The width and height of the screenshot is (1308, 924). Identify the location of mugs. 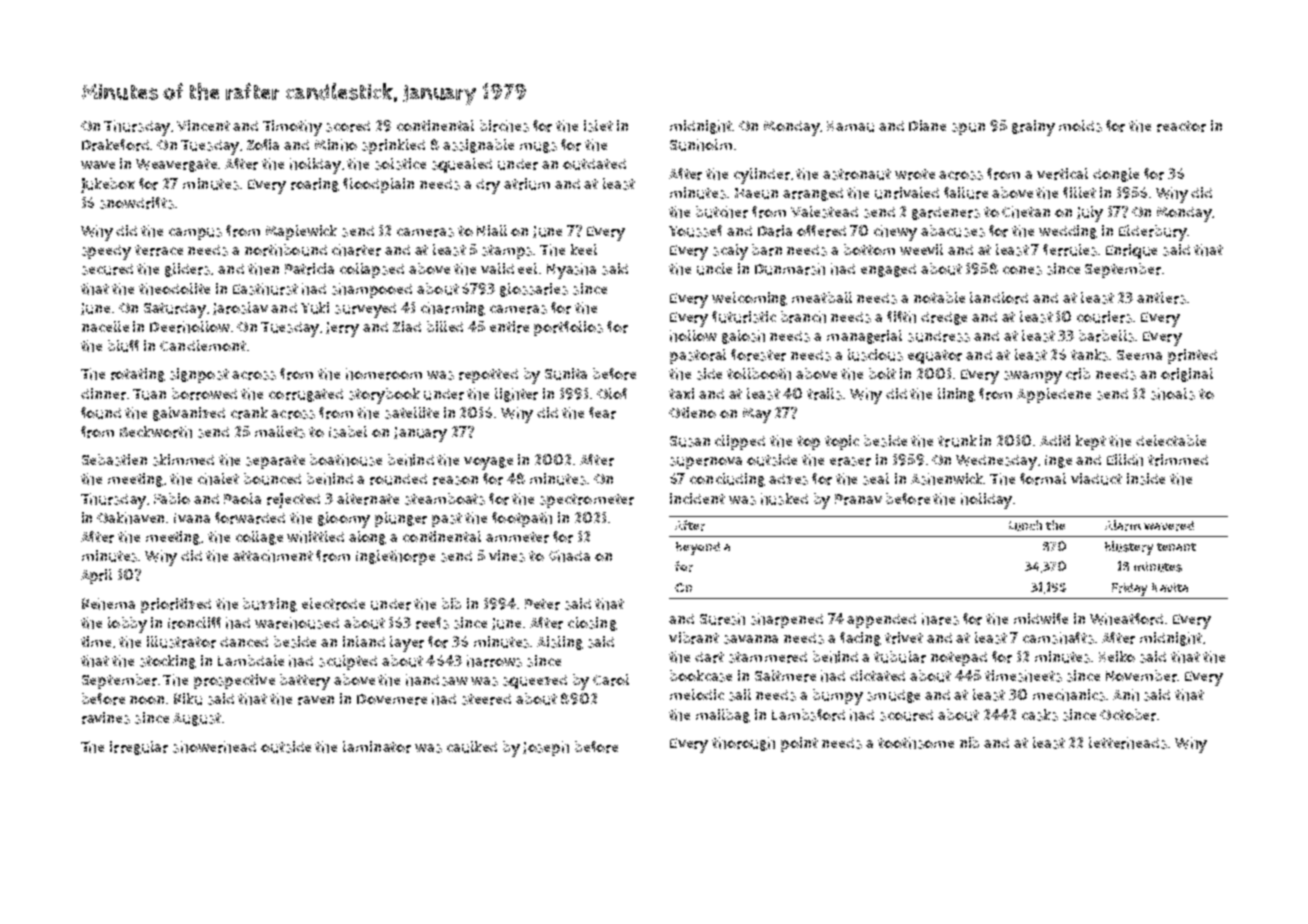
(538, 147).
